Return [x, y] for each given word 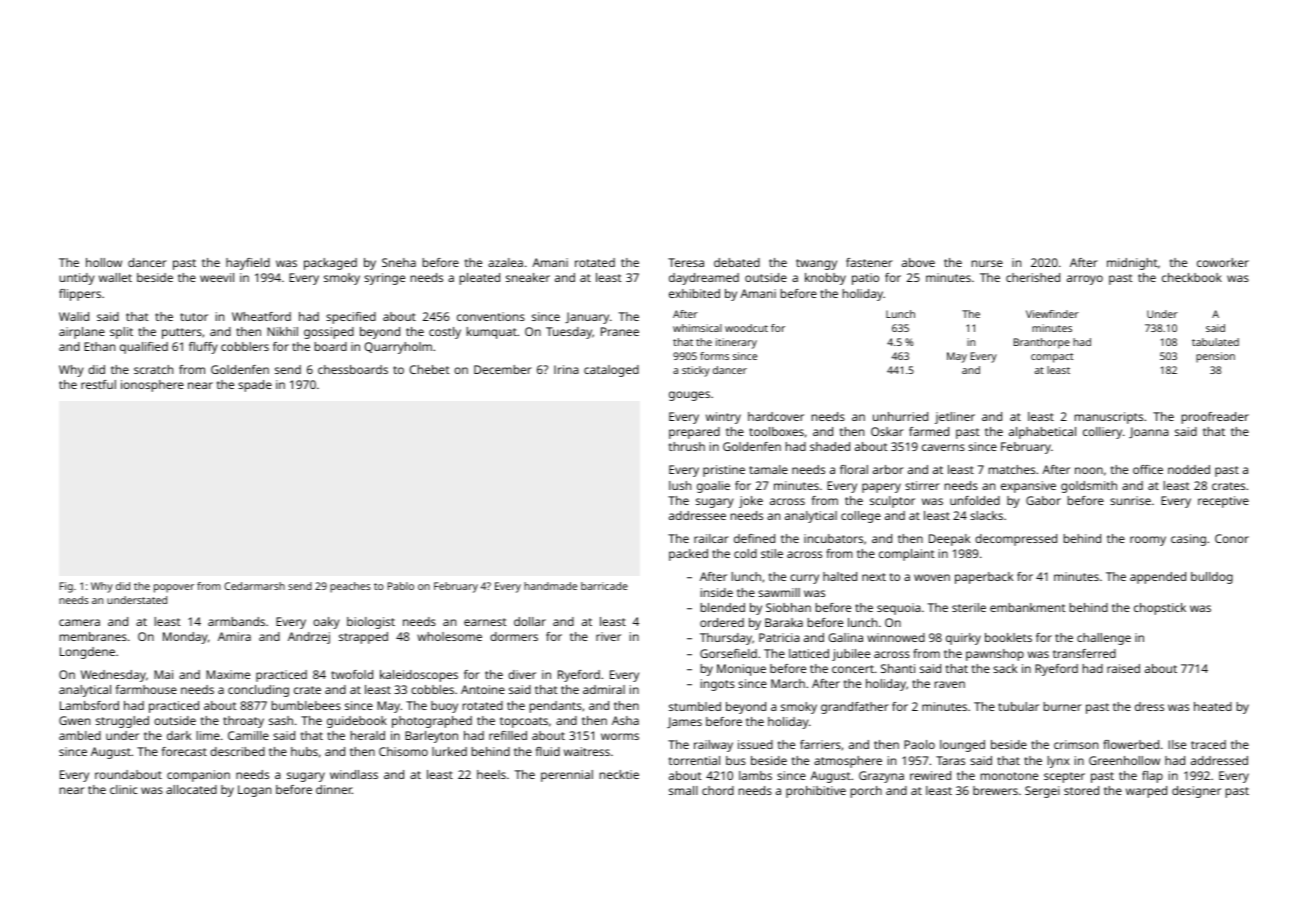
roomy [1148, 541]
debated [737, 262]
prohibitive [816, 792]
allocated [191, 789]
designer [1196, 792]
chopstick [1160, 609]
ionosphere [152, 386]
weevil [217, 277]
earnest [485, 622]
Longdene [87, 653]
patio [865, 279]
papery [881, 488]
